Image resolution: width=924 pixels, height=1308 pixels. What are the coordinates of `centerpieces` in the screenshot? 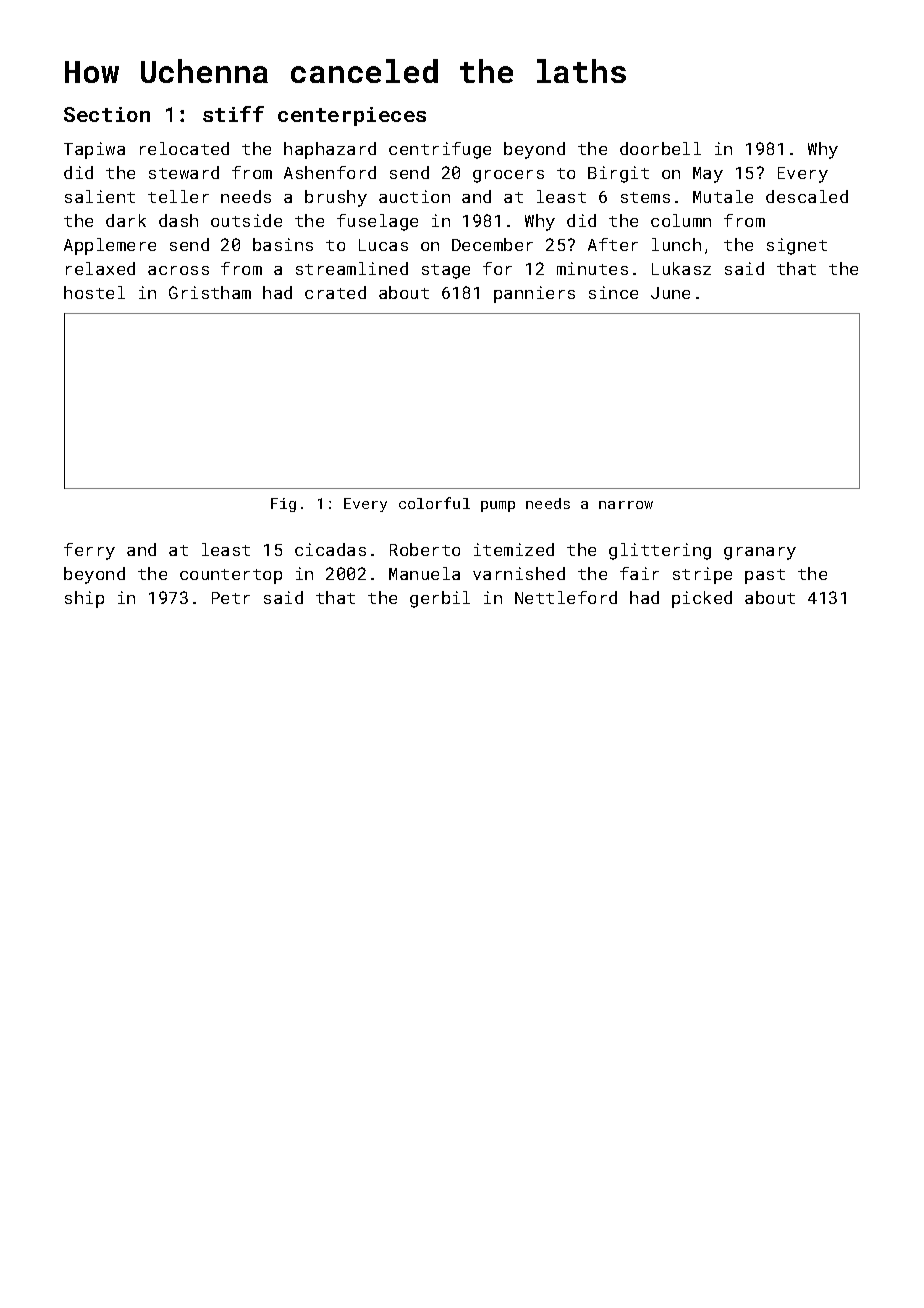 It's located at (352, 116).
